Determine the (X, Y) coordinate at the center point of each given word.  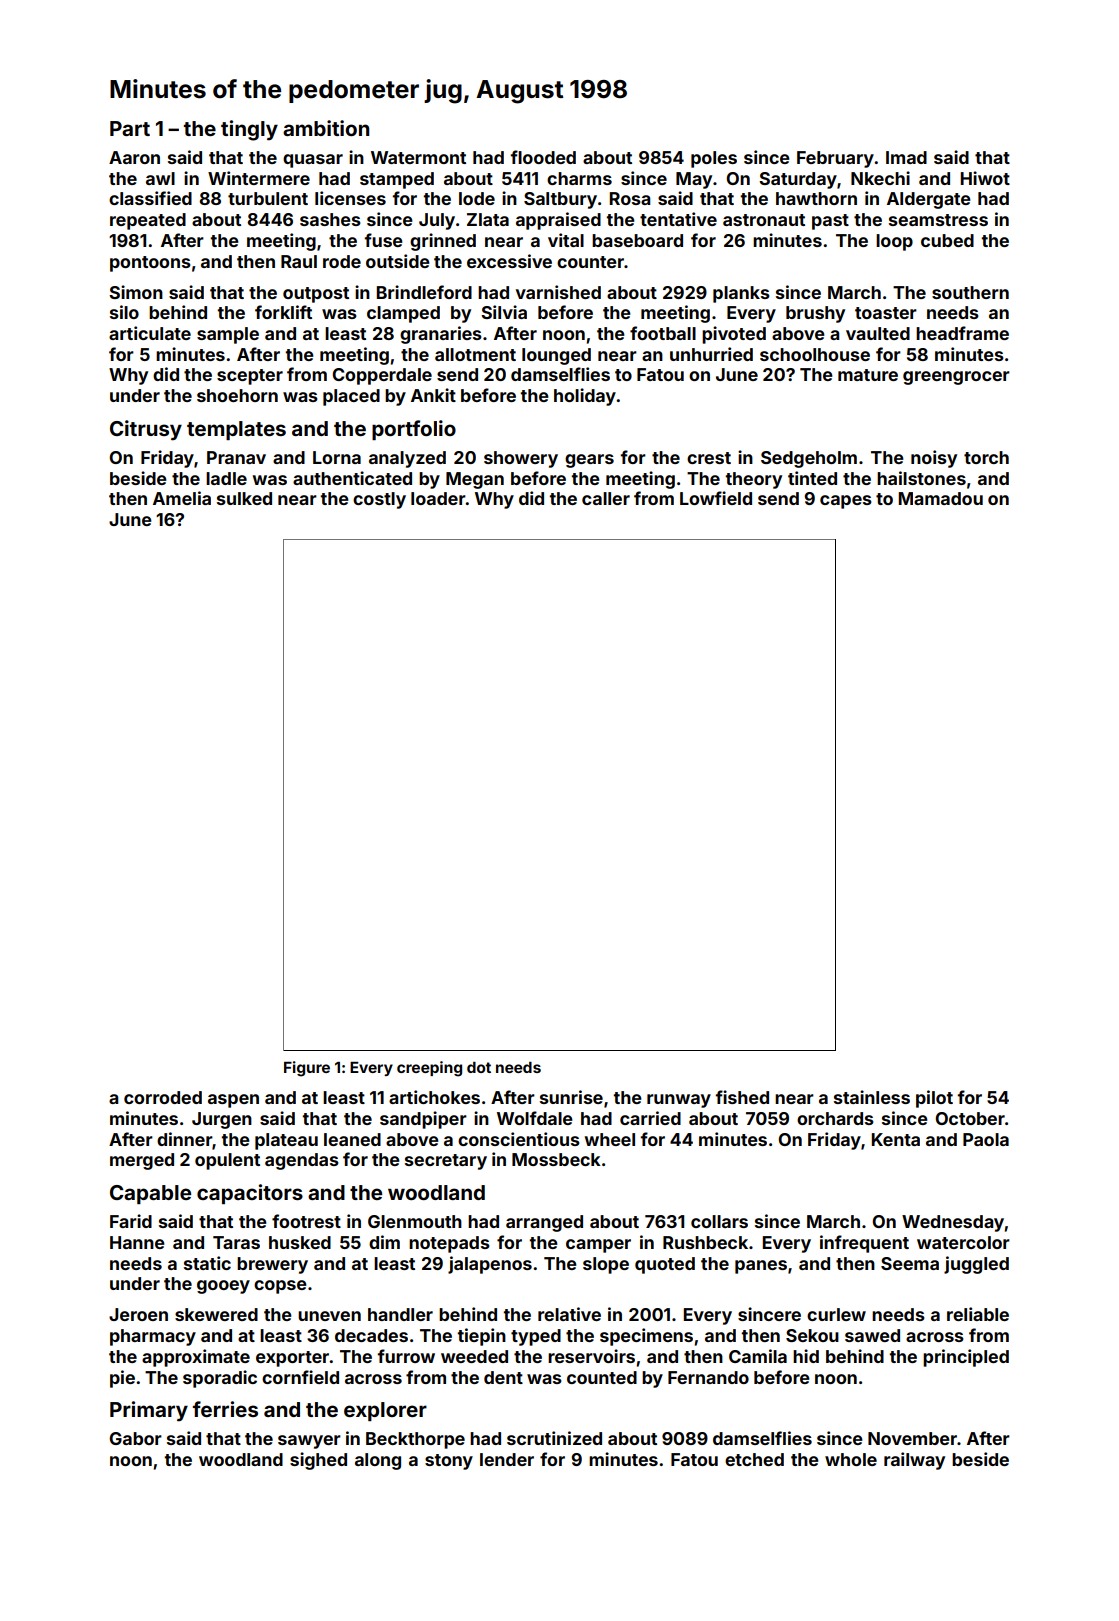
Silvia (504, 312)
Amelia (182, 498)
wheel (610, 1139)
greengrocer (956, 378)
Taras (236, 1242)
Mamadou (940, 498)
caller (606, 498)
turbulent (268, 198)
